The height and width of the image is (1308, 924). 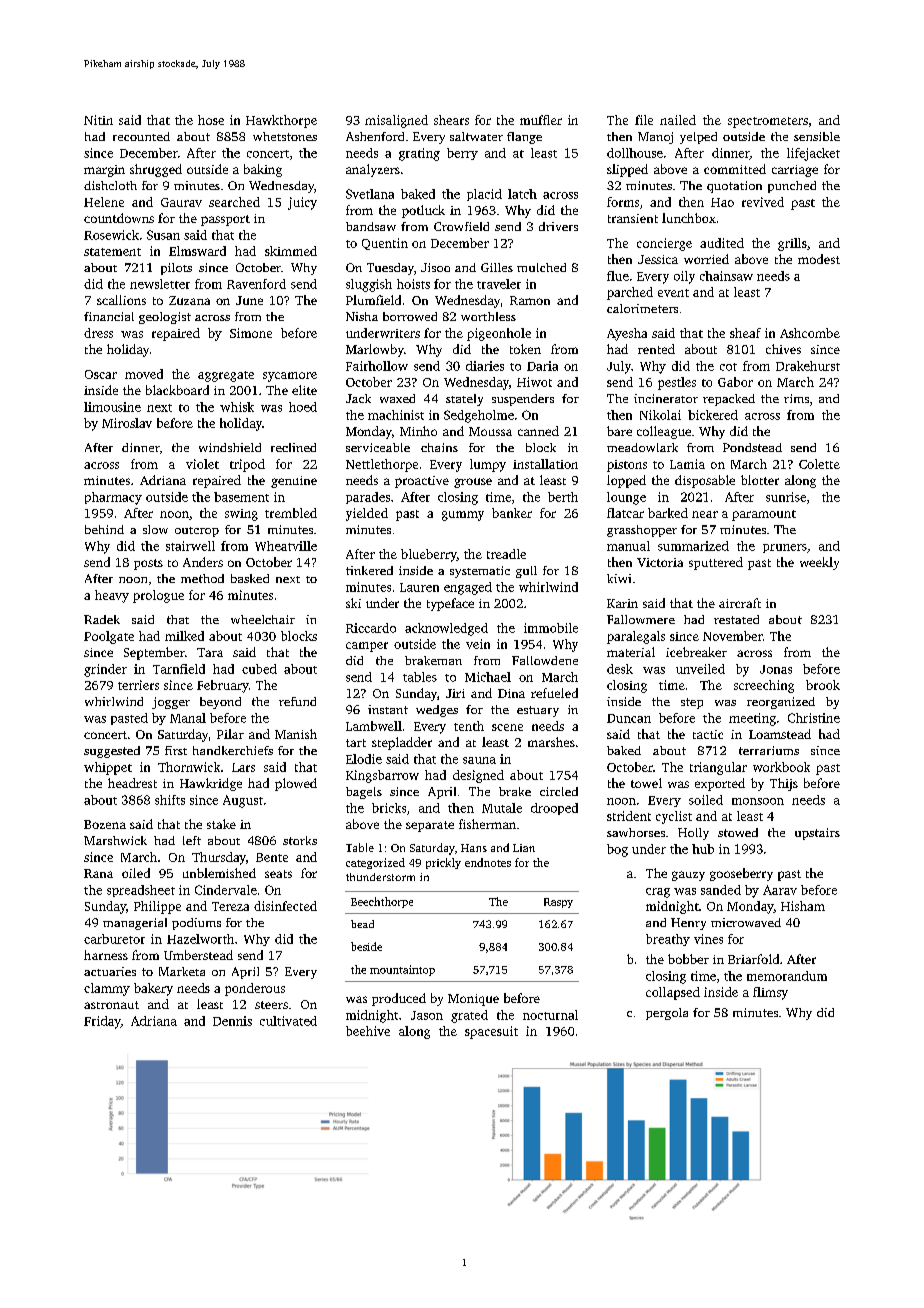 I want to click on modest, so click(x=819, y=259).
